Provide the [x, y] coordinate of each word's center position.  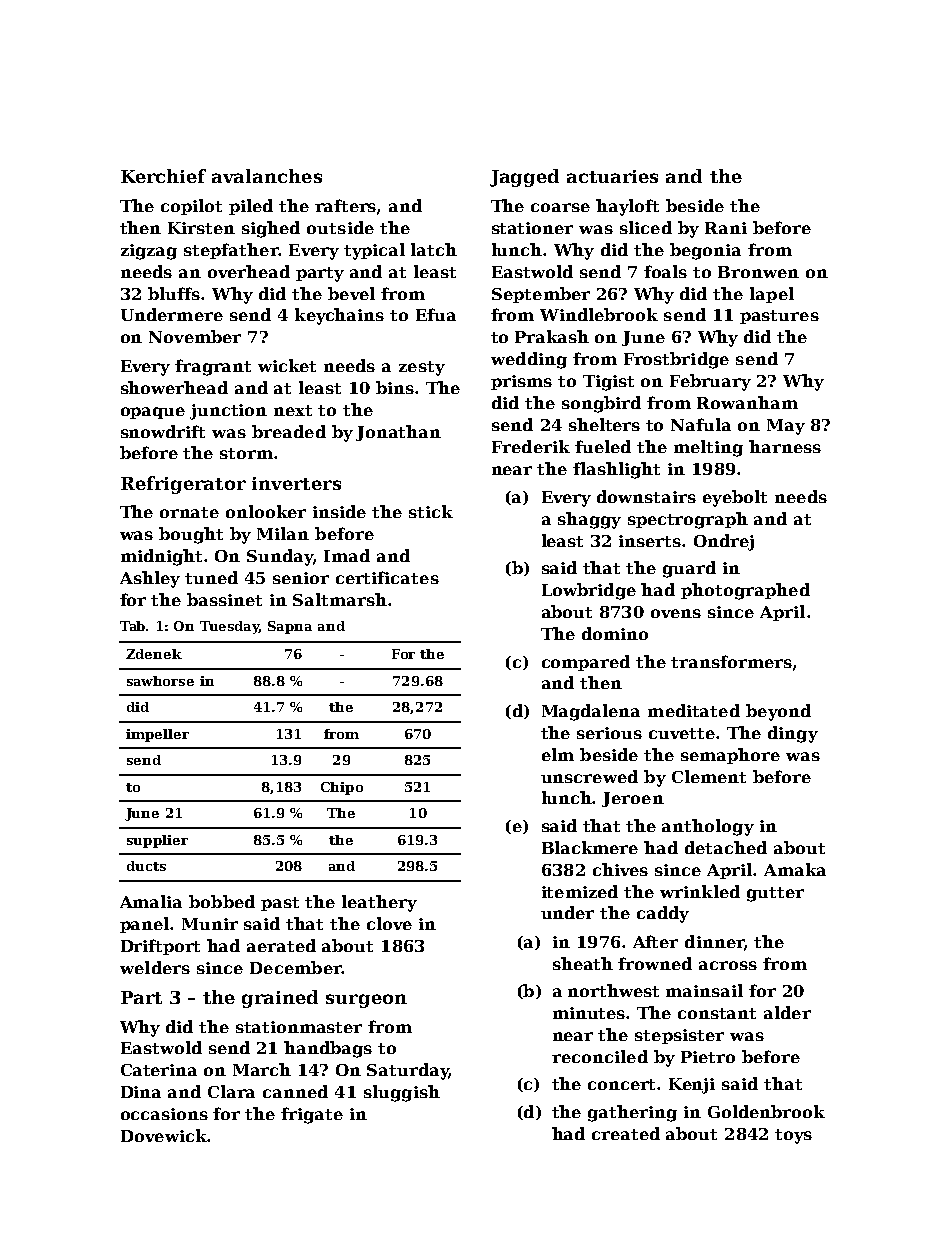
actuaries [612, 176]
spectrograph [688, 520]
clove [389, 923]
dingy [793, 734]
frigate [312, 1115]
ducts [146, 866]
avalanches [267, 176]
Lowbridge [589, 591]
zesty [422, 368]
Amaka [795, 869]
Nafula [701, 424]
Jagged [524, 178]
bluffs [174, 293]
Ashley [150, 579]
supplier [157, 841]
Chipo [342, 788]
